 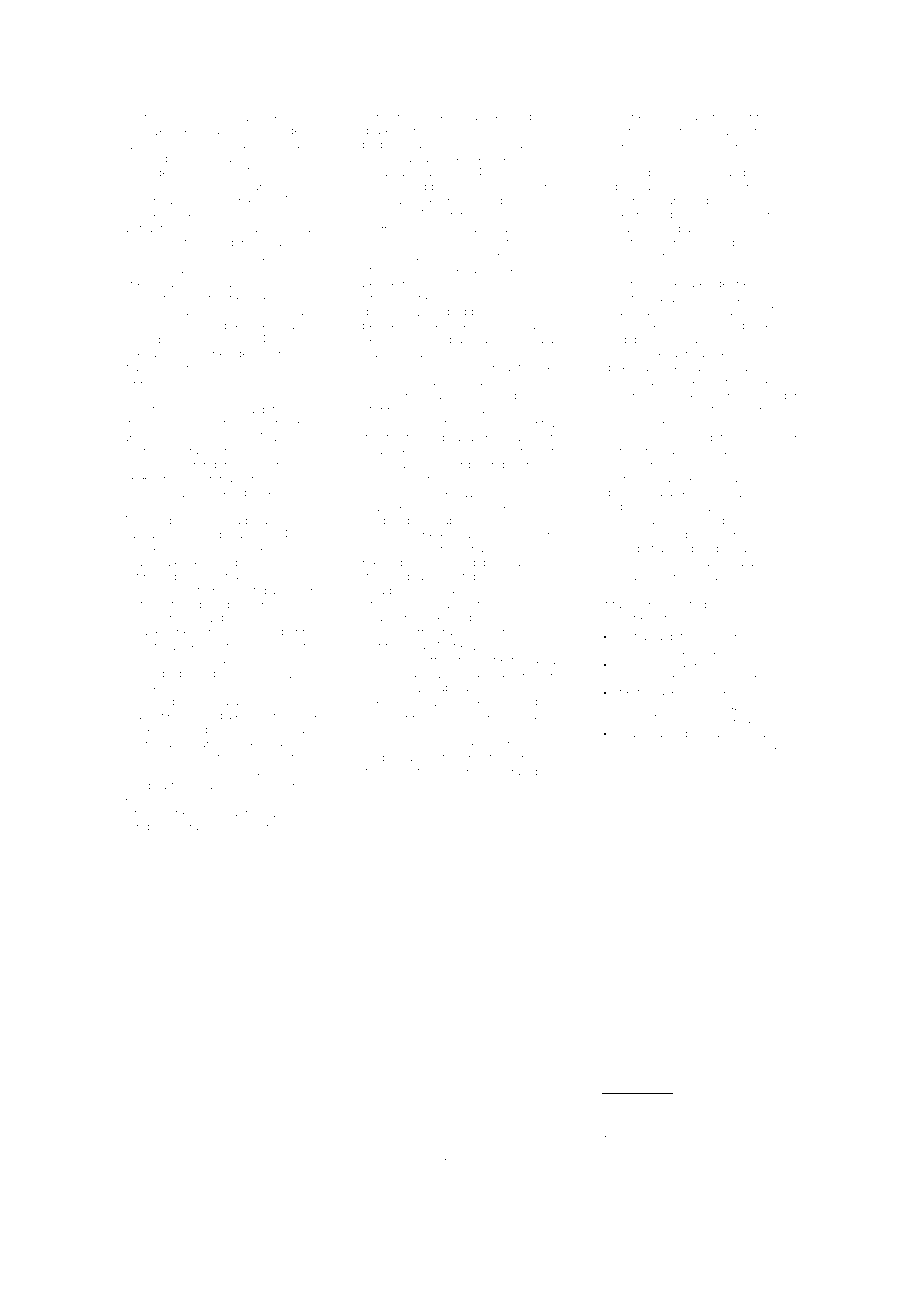 I want to click on Valerie, so click(x=260, y=827).
